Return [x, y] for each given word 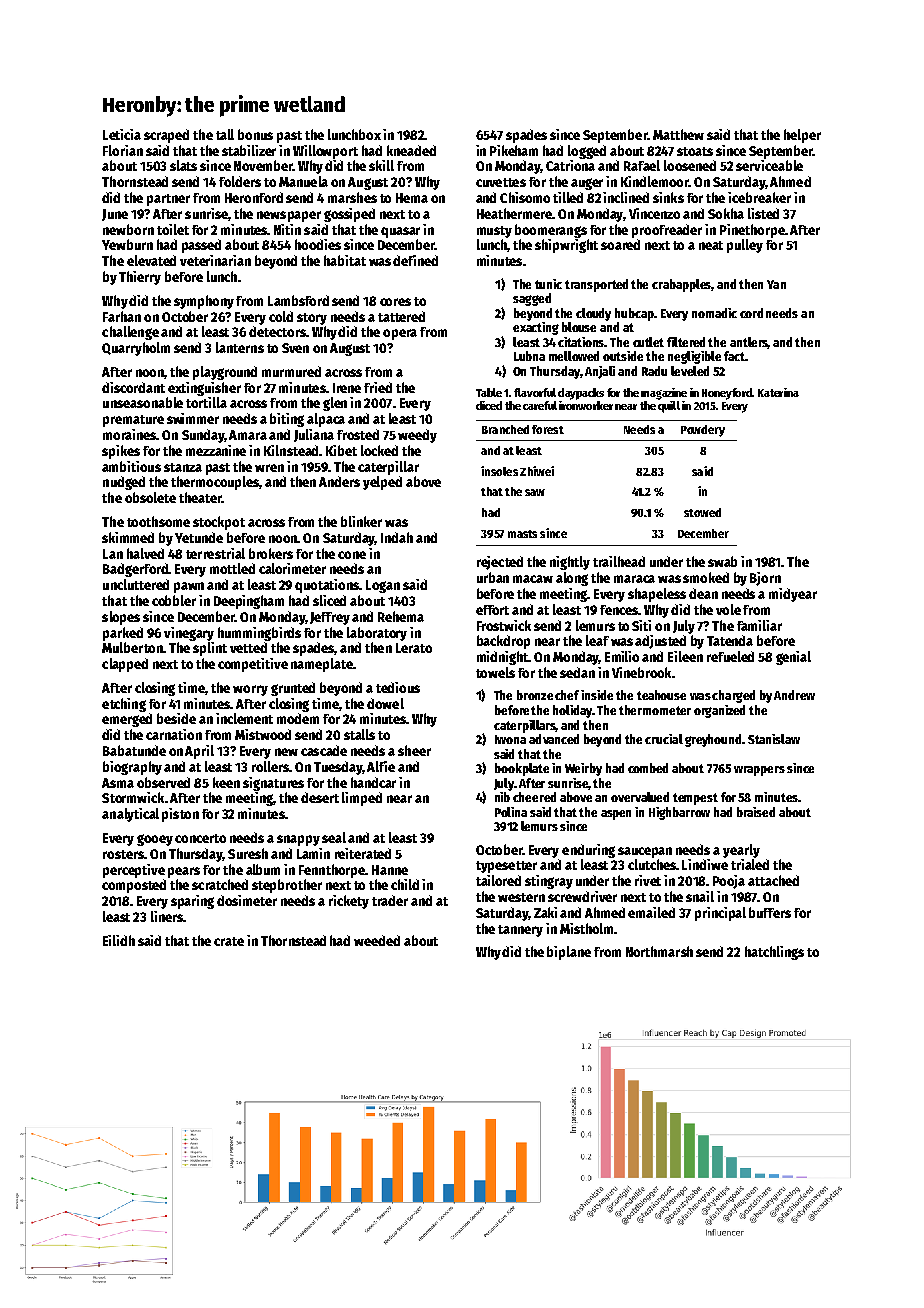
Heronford [254, 197]
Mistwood [263, 734]
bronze [535, 695]
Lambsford [298, 300]
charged [733, 696]
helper [802, 136]
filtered [686, 342]
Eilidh [119, 940]
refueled [730, 656]
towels [495, 672]
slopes [121, 618]
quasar [400, 232]
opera [400, 334]
